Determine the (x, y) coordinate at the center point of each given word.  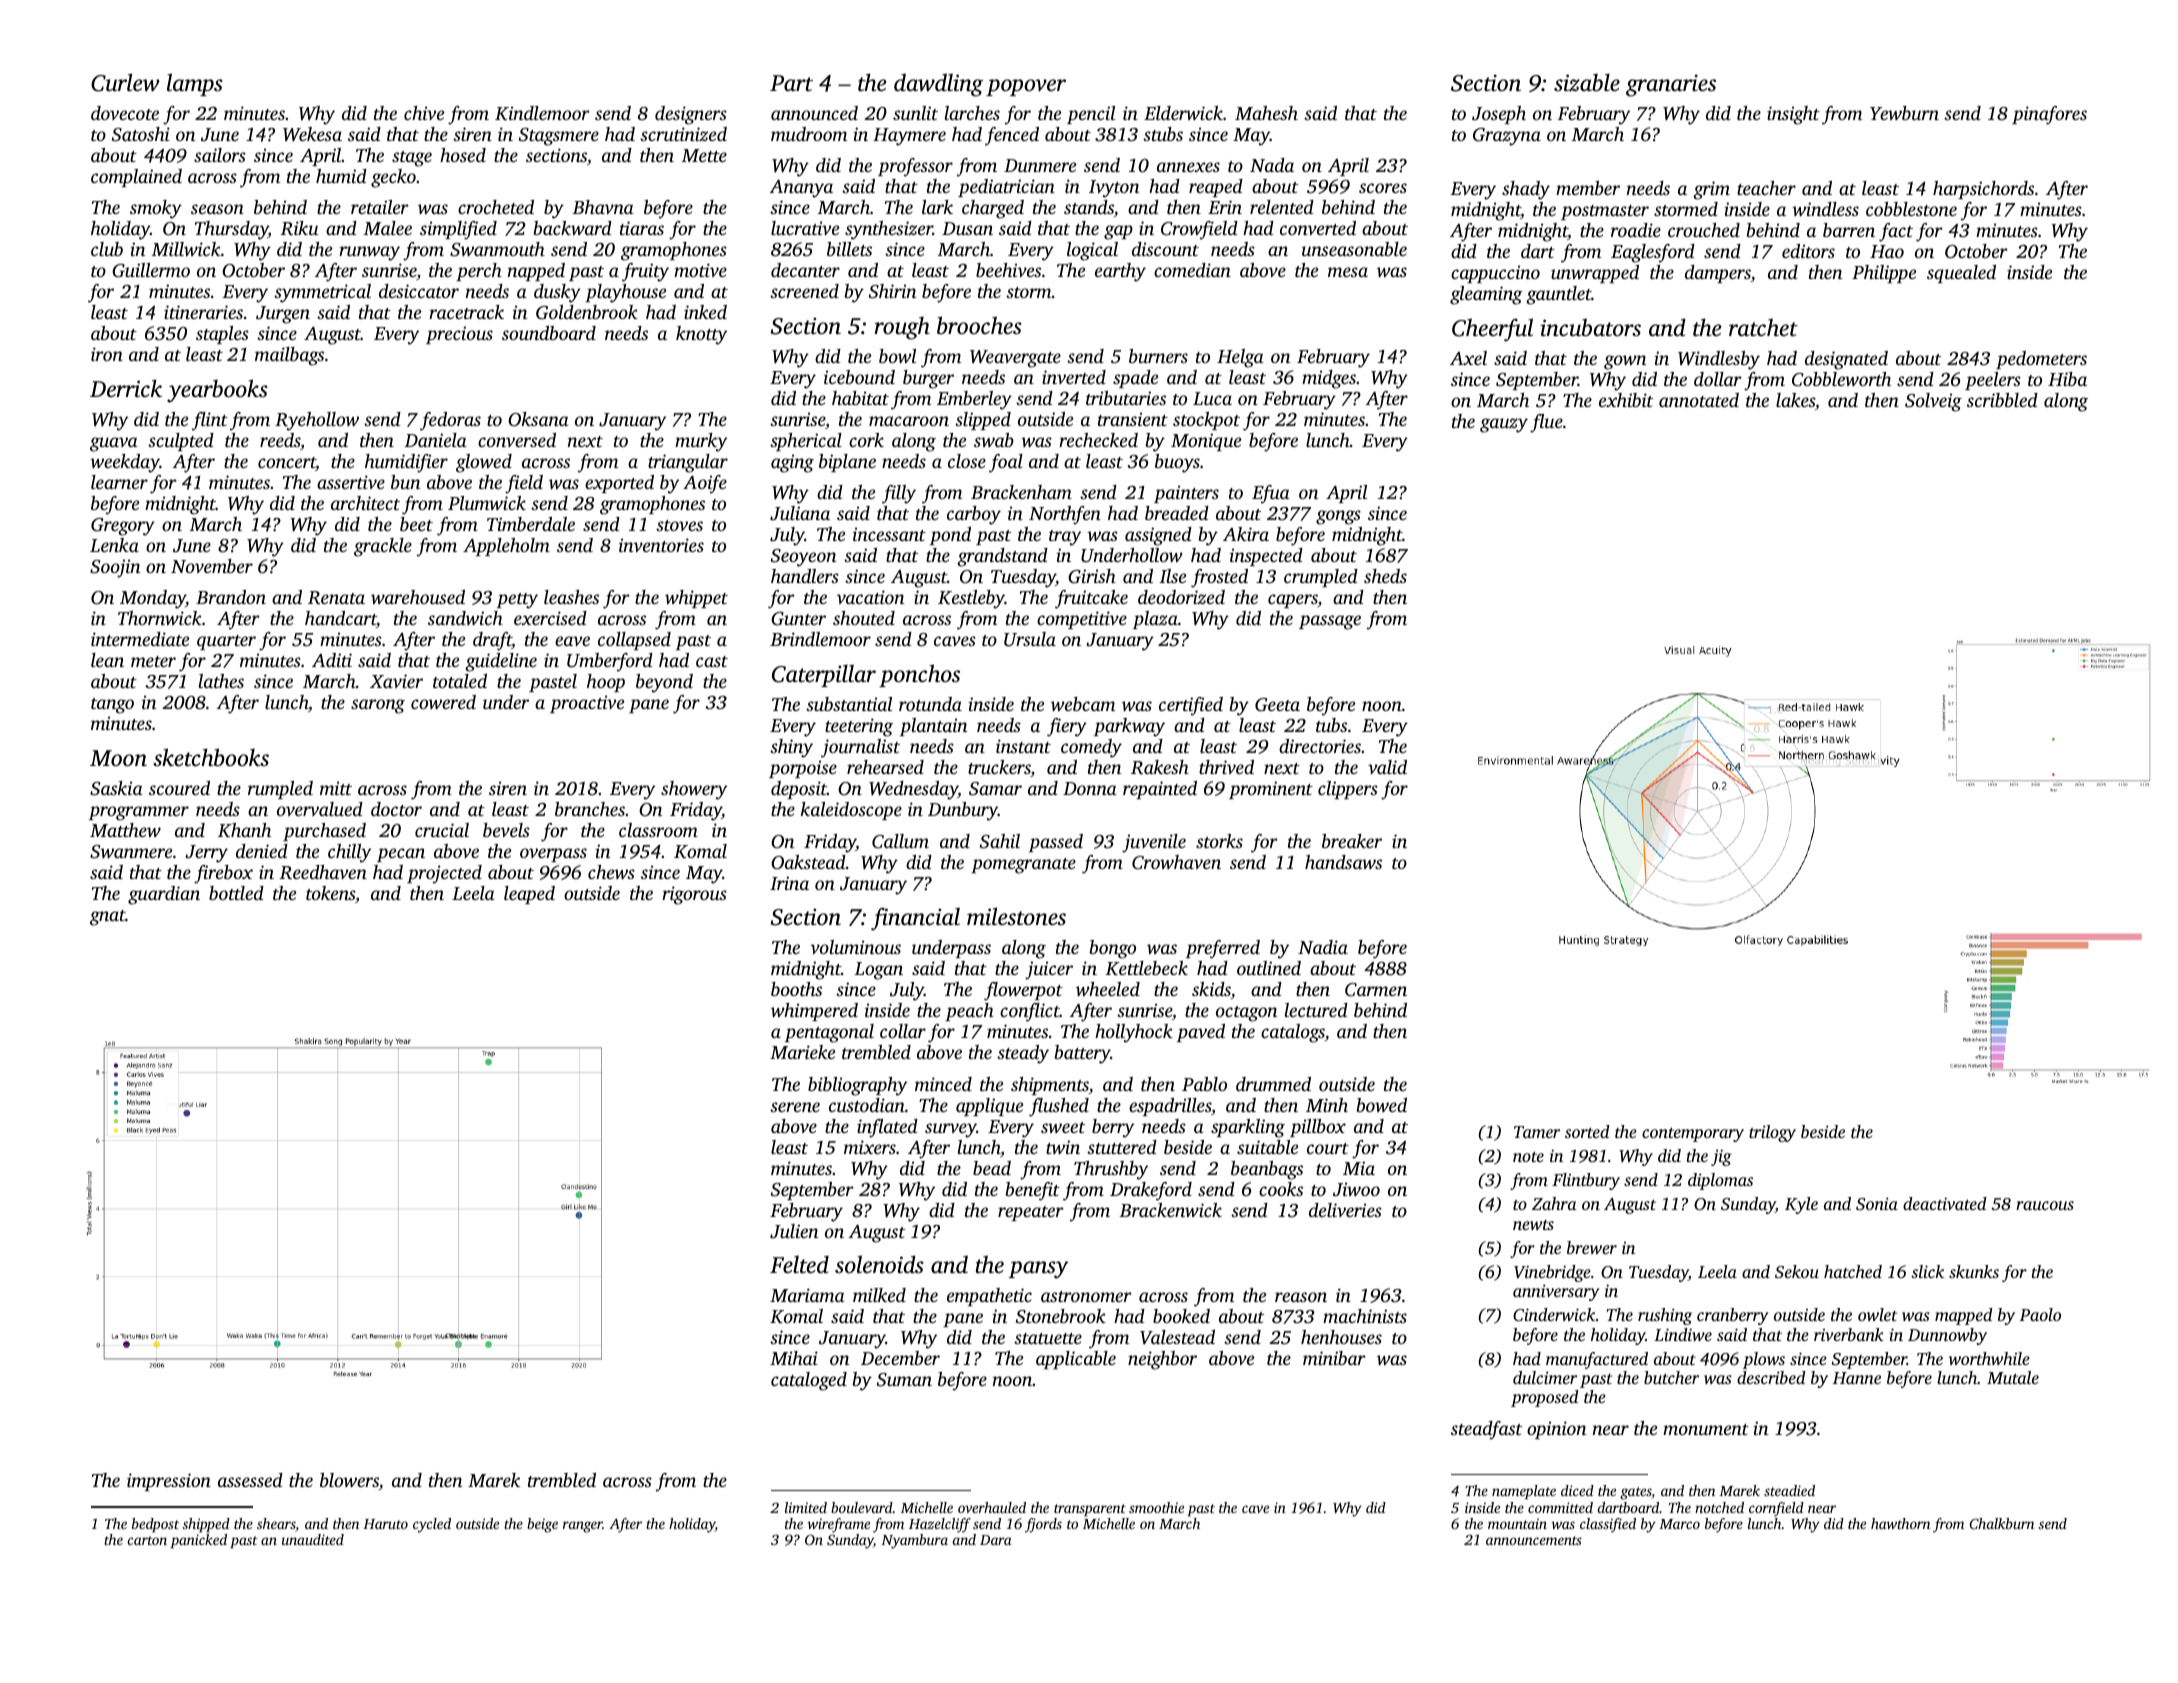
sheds (1385, 576)
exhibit (1626, 400)
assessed (250, 1480)
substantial (849, 704)
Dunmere (1040, 165)
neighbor (1162, 1360)
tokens (330, 893)
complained (136, 178)
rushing (1665, 1316)
